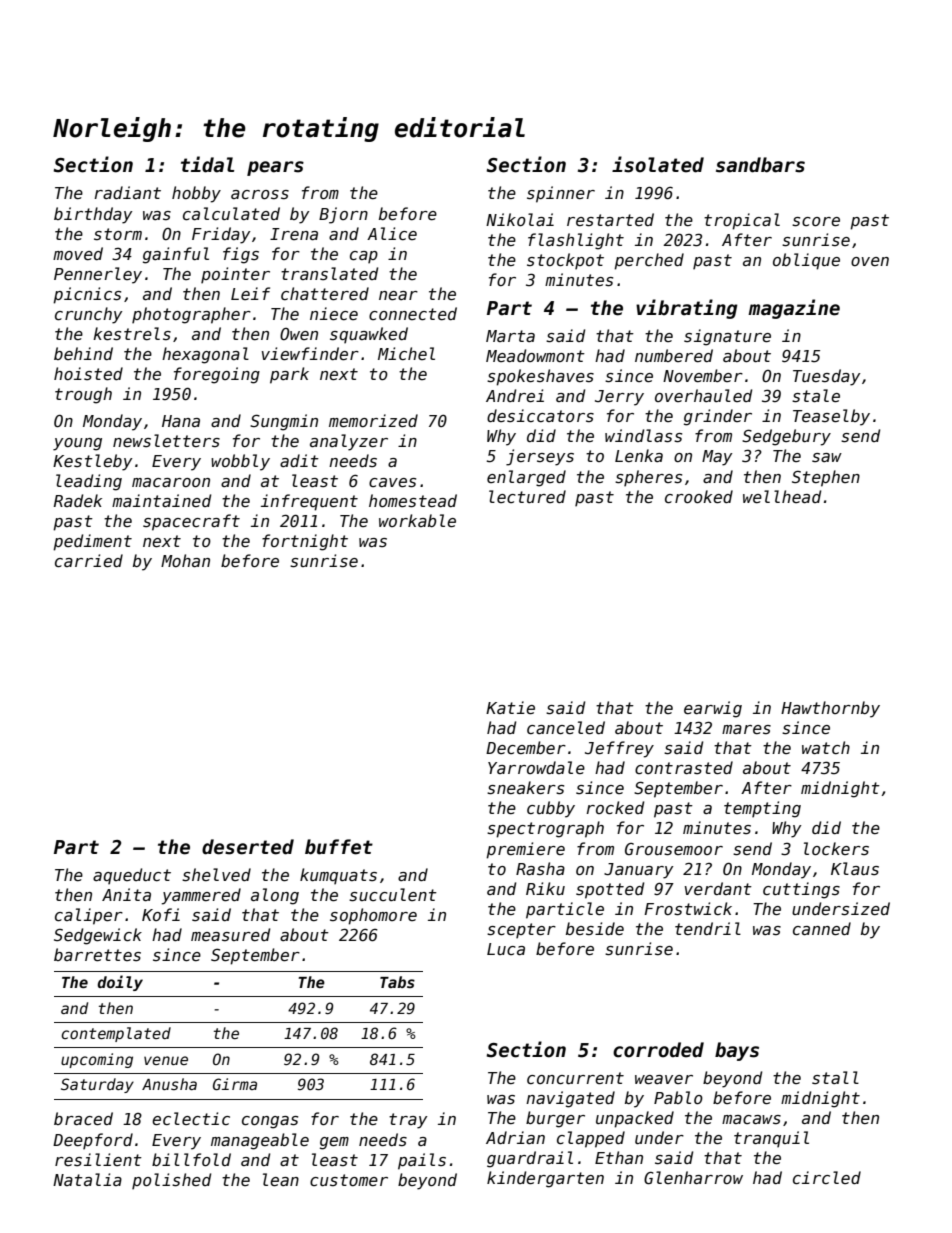 The image size is (952, 1233). Describe the element at coordinates (540, 457) in the screenshot. I see `jerseys` at that location.
